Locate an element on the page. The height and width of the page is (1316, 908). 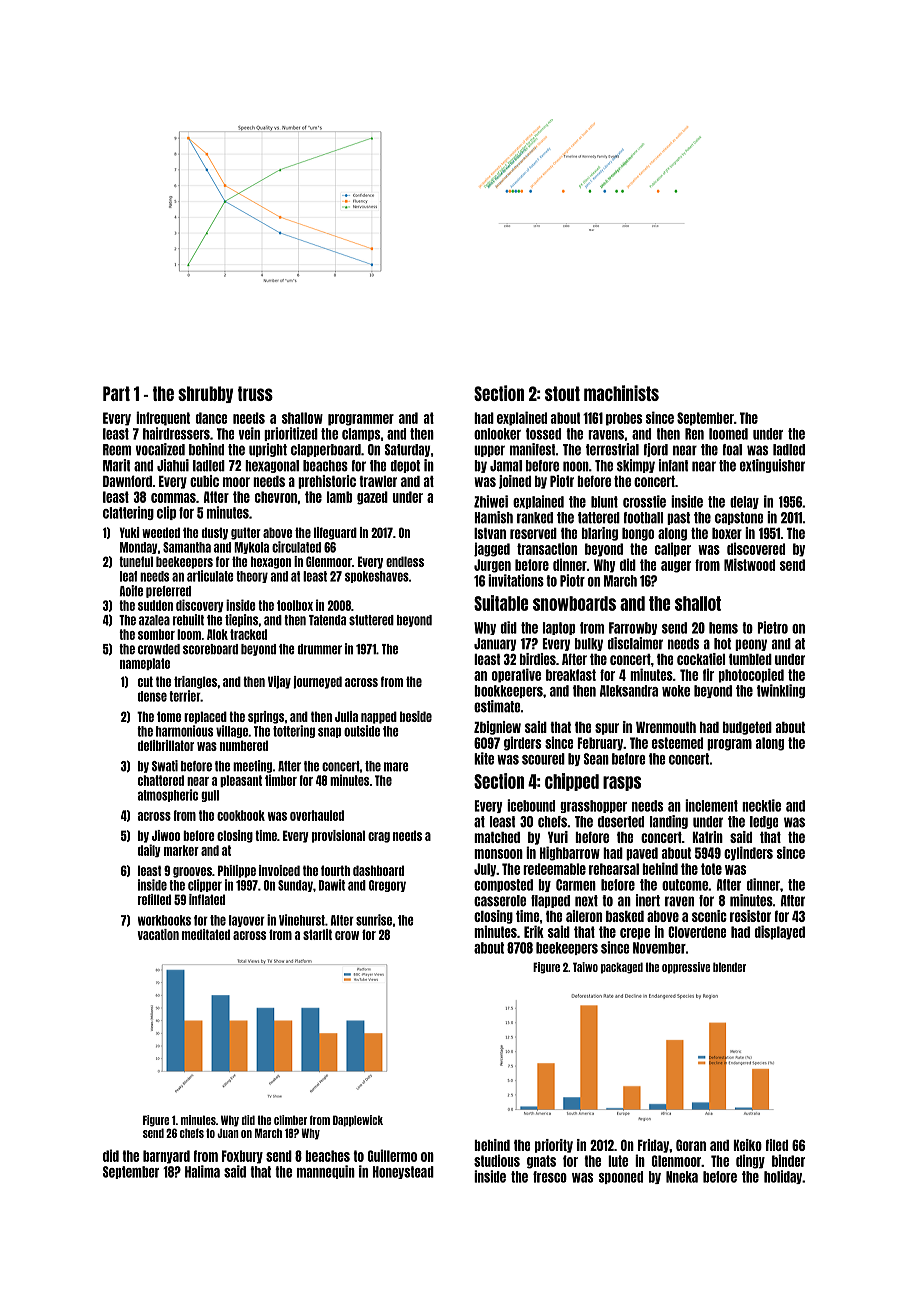
truss is located at coordinates (255, 393).
